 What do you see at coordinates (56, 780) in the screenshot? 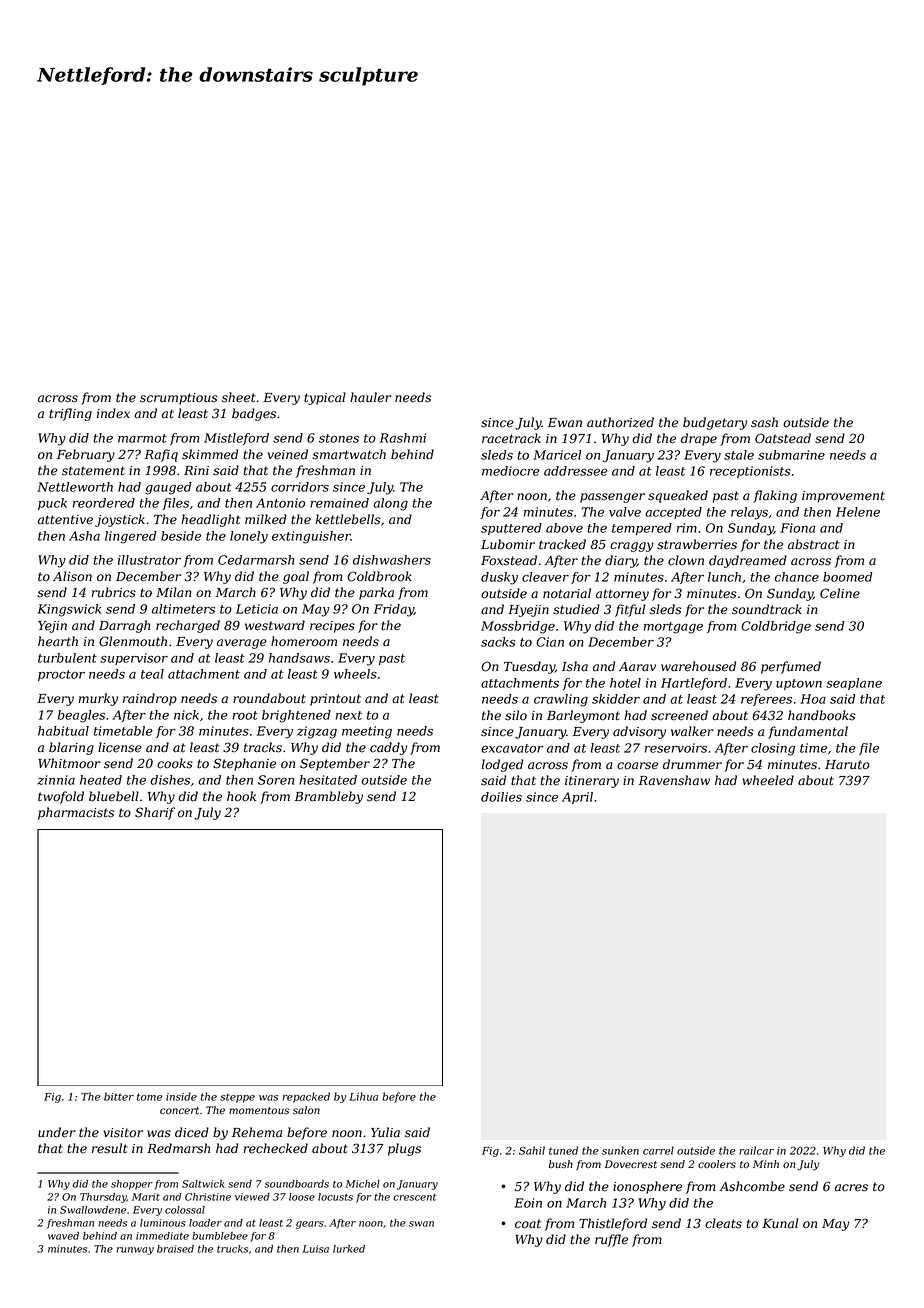
I see `zinnia` at bounding box center [56, 780].
